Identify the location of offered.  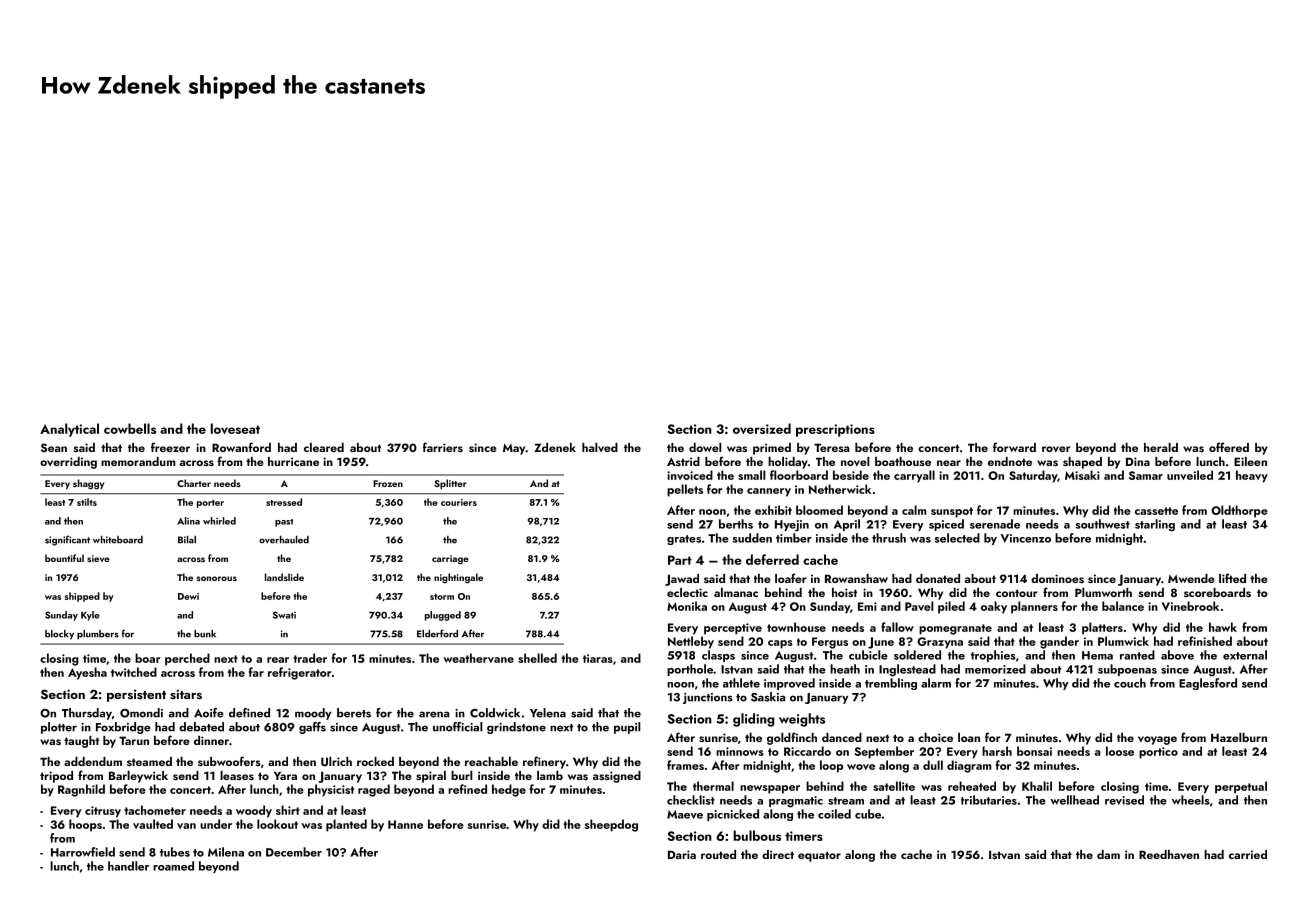
(1229, 447).
